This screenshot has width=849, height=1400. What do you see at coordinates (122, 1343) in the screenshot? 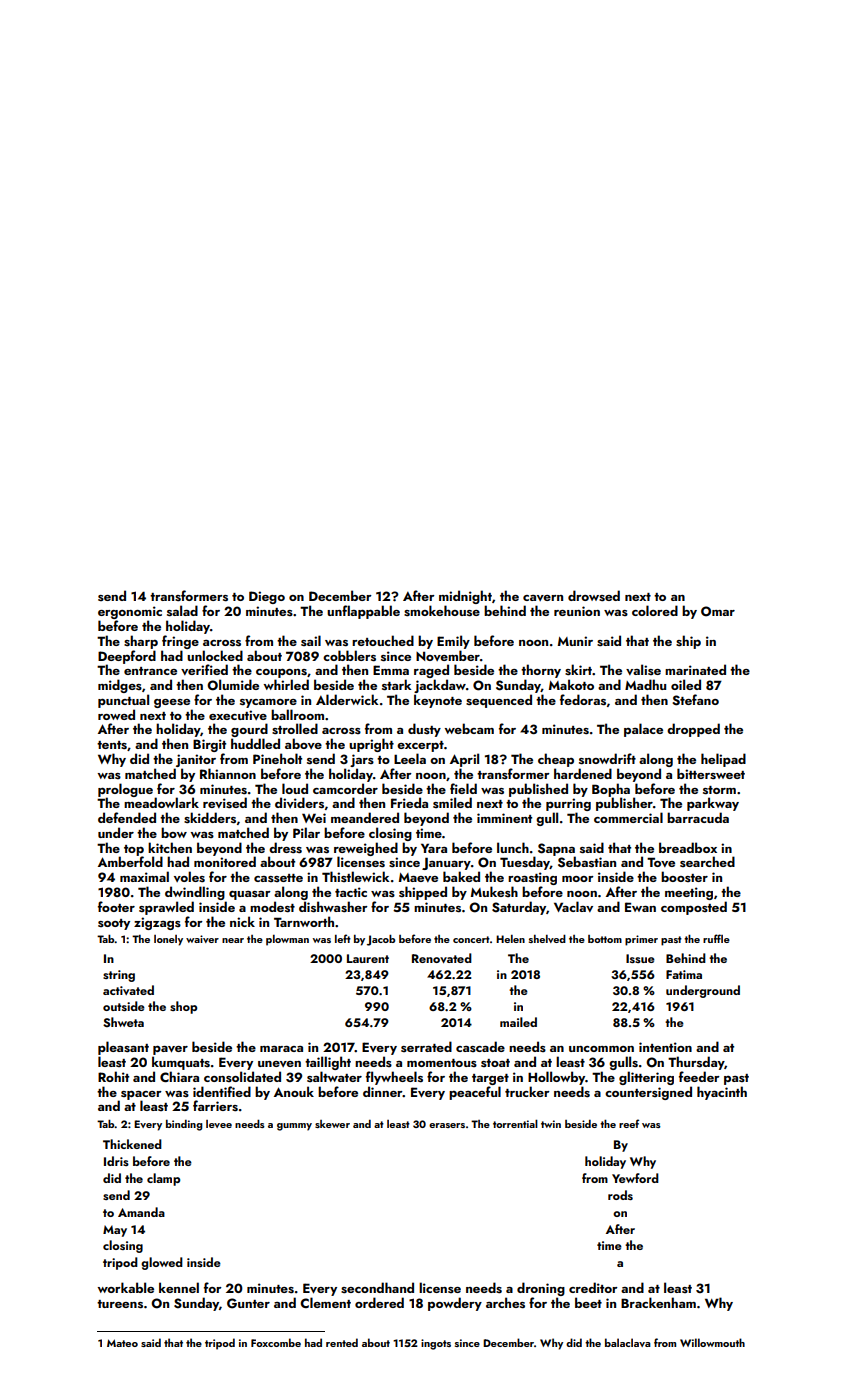
I see `Mateo` at bounding box center [122, 1343].
